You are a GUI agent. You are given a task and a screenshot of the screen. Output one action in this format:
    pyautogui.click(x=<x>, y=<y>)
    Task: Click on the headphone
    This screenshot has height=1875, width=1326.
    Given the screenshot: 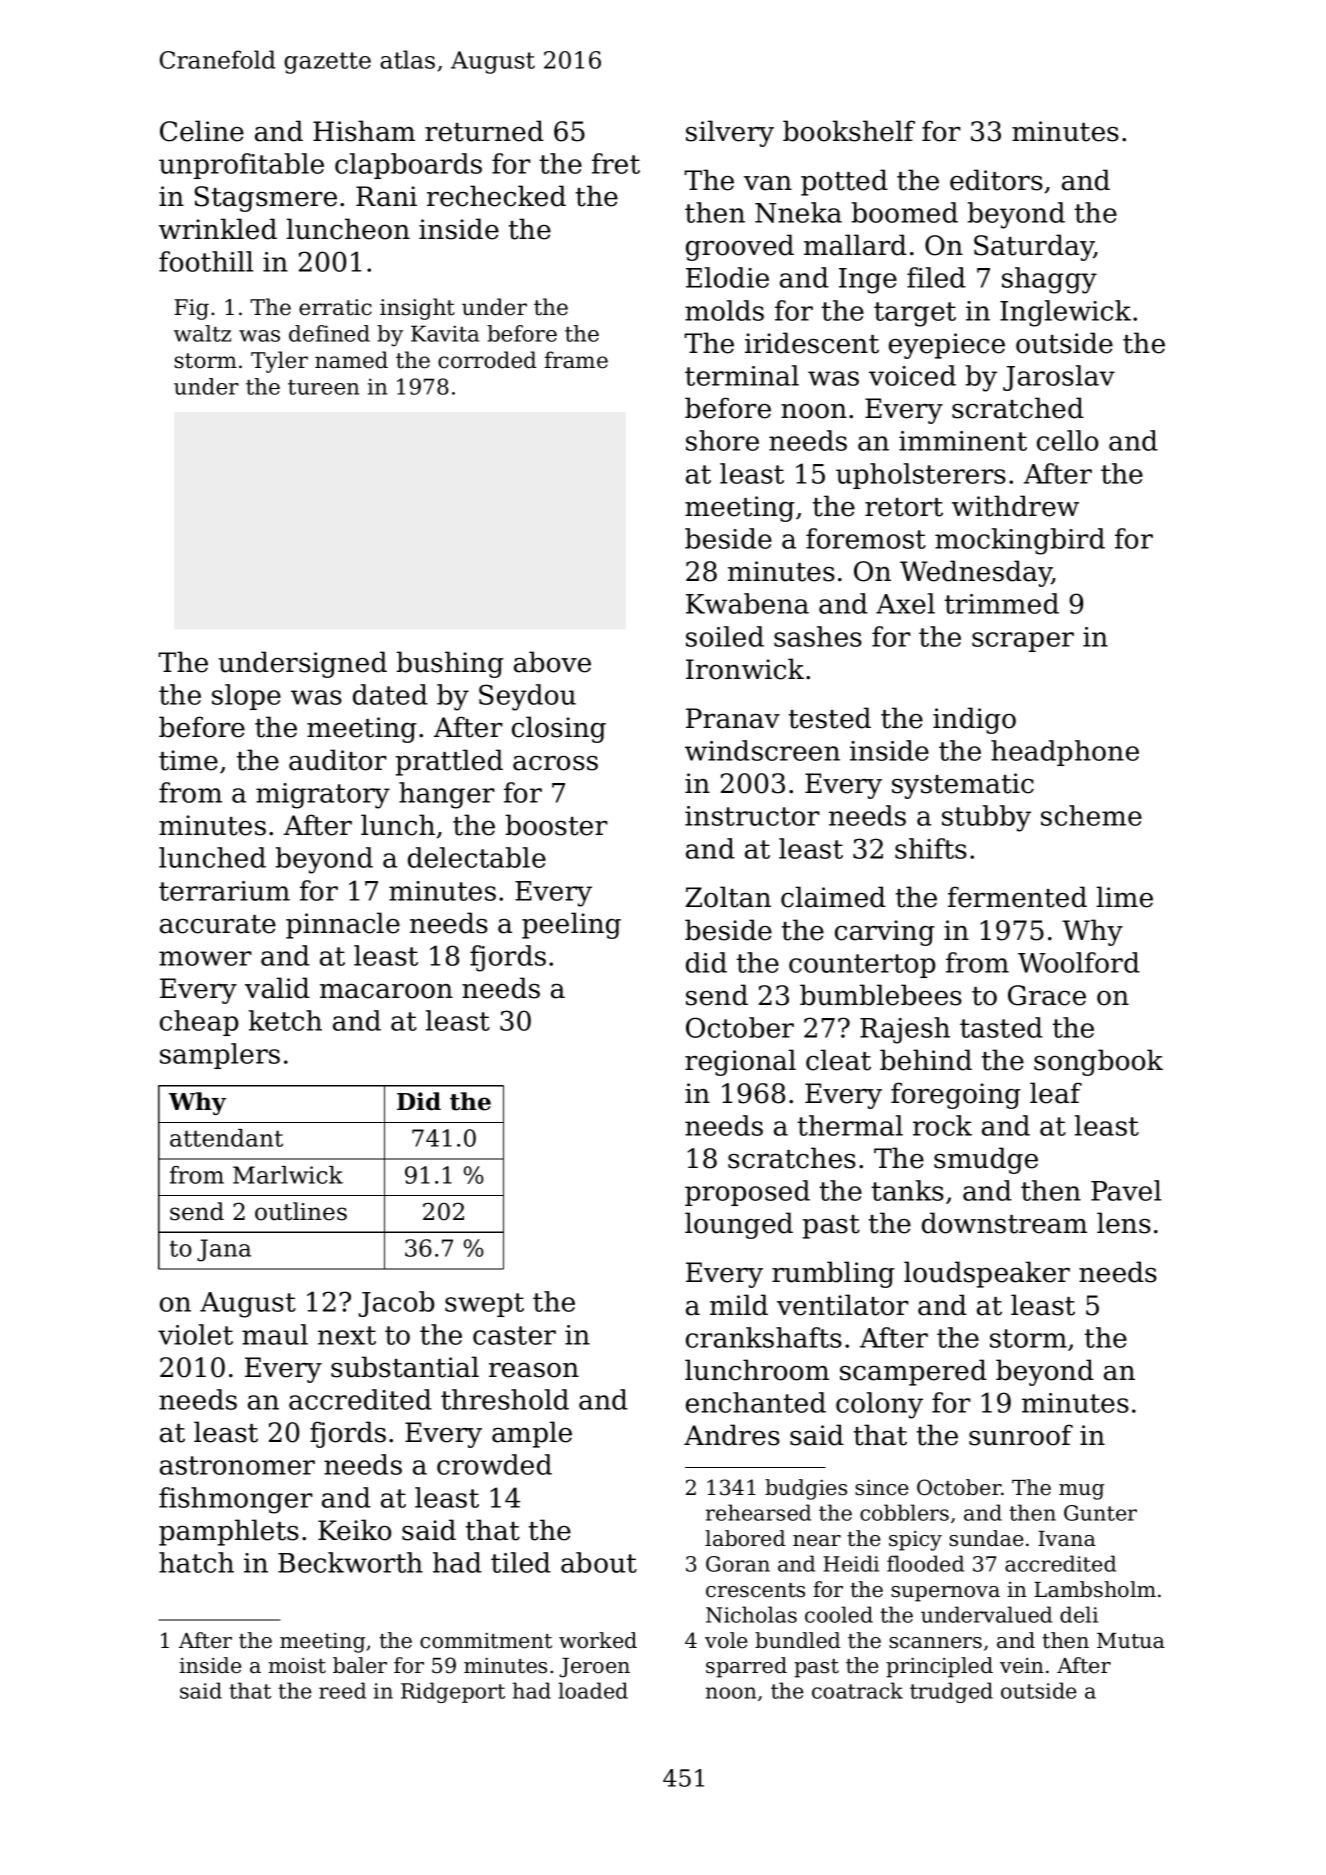 What is the action you would take?
    pyautogui.click(x=1065, y=753)
